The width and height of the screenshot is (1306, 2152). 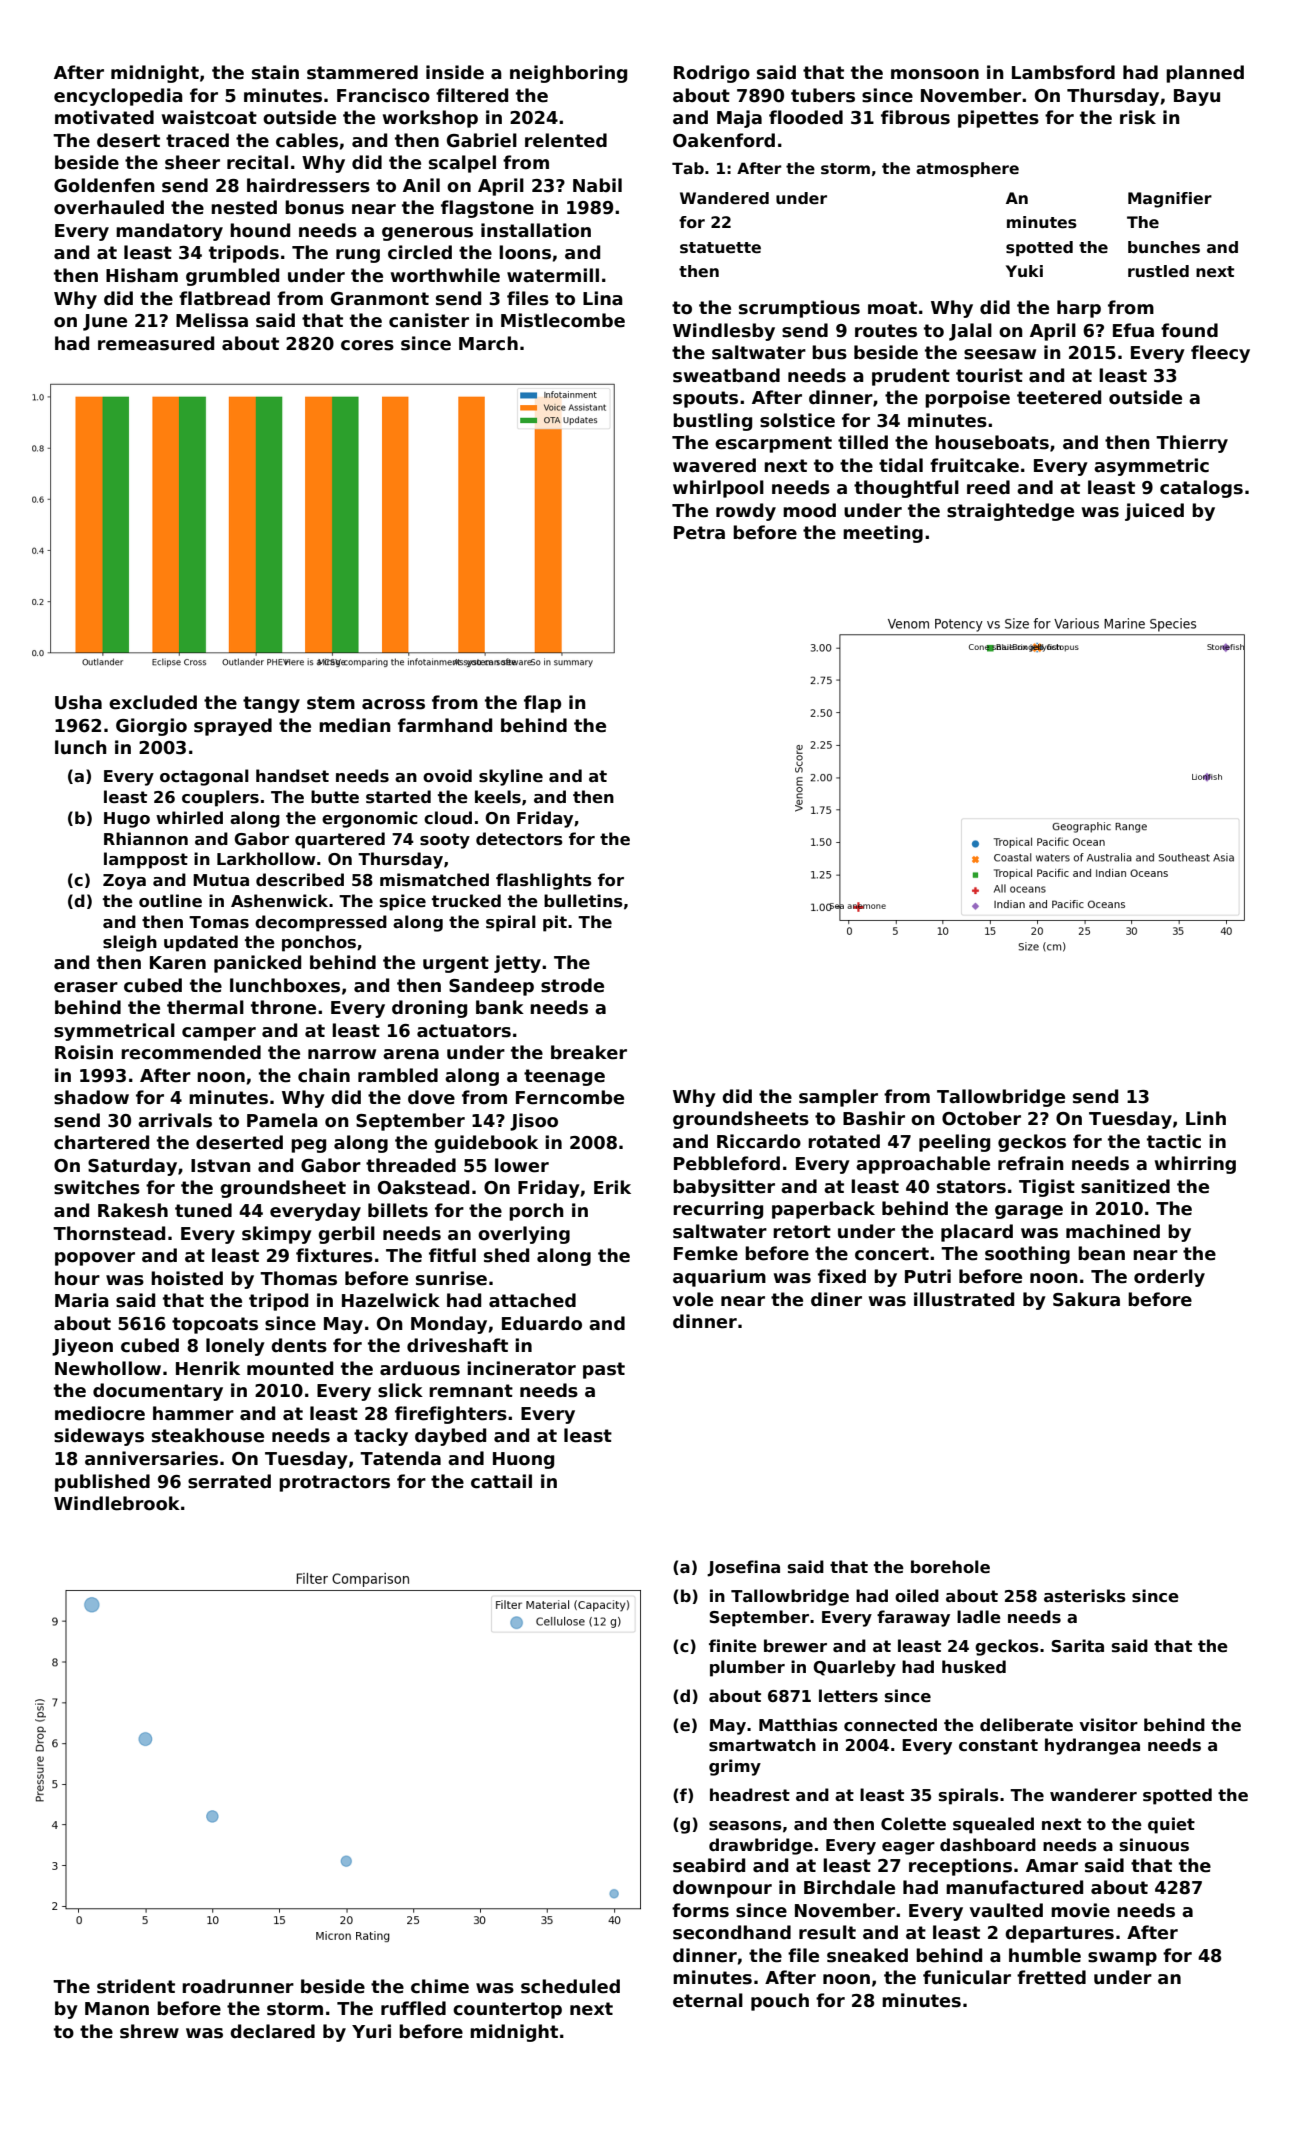 I want to click on eternal, so click(x=708, y=2000).
